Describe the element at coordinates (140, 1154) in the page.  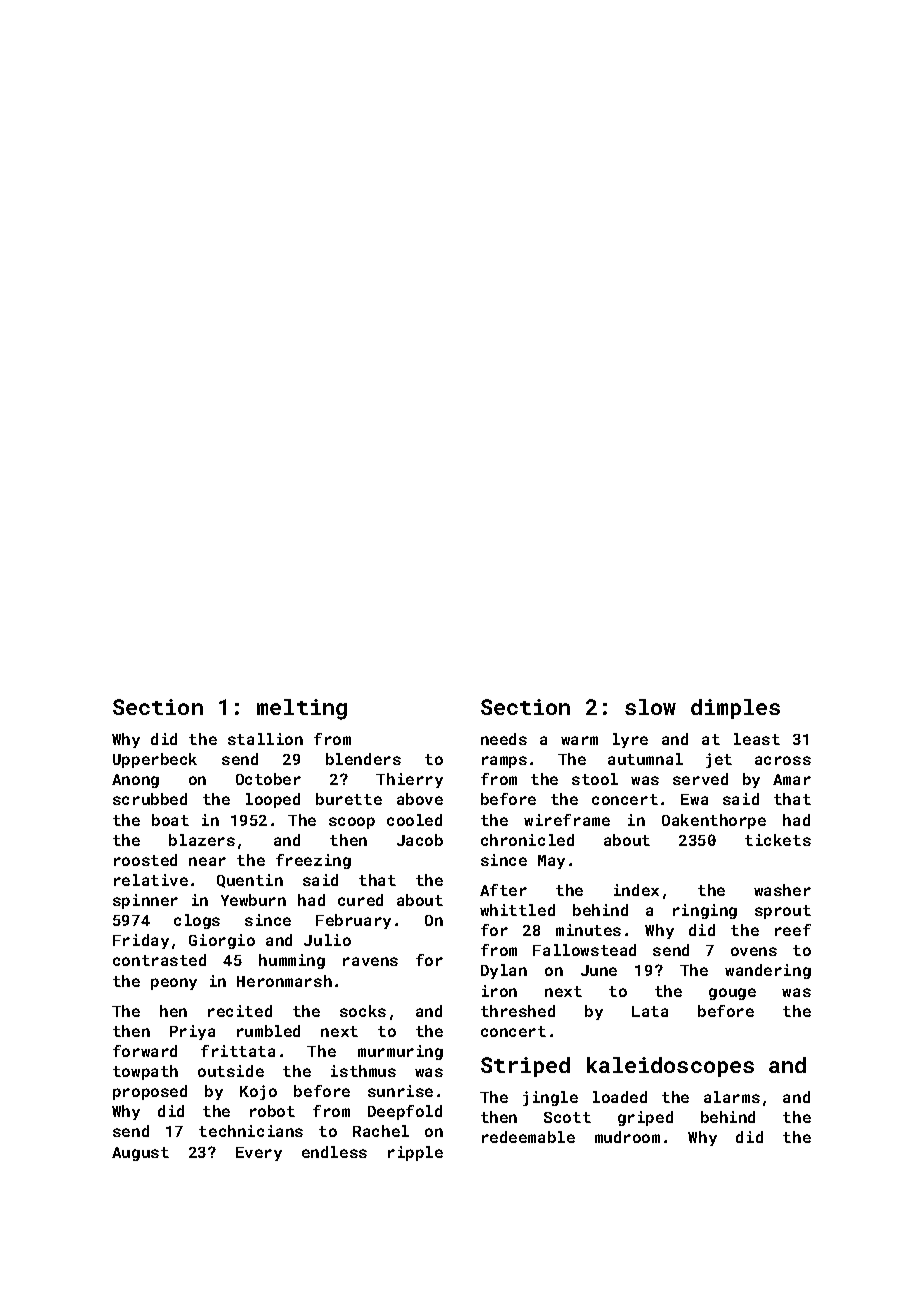
I see `August` at that location.
